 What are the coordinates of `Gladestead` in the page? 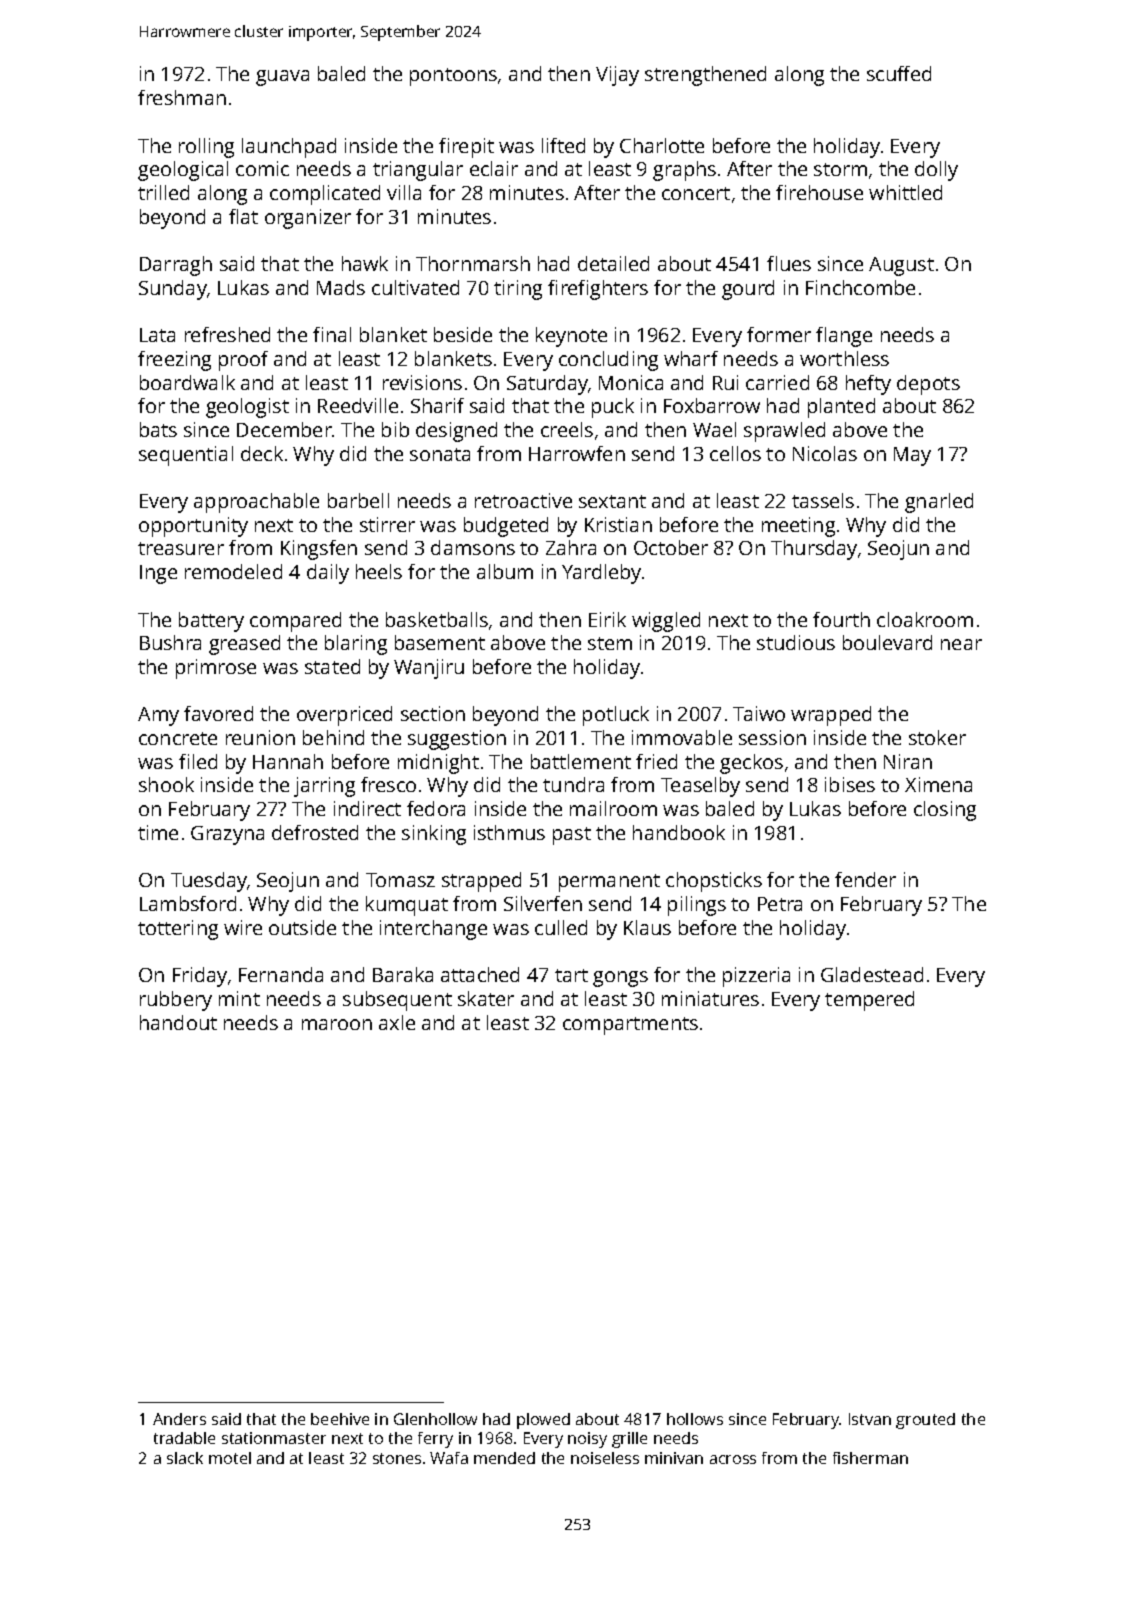 It's located at (872, 974).
